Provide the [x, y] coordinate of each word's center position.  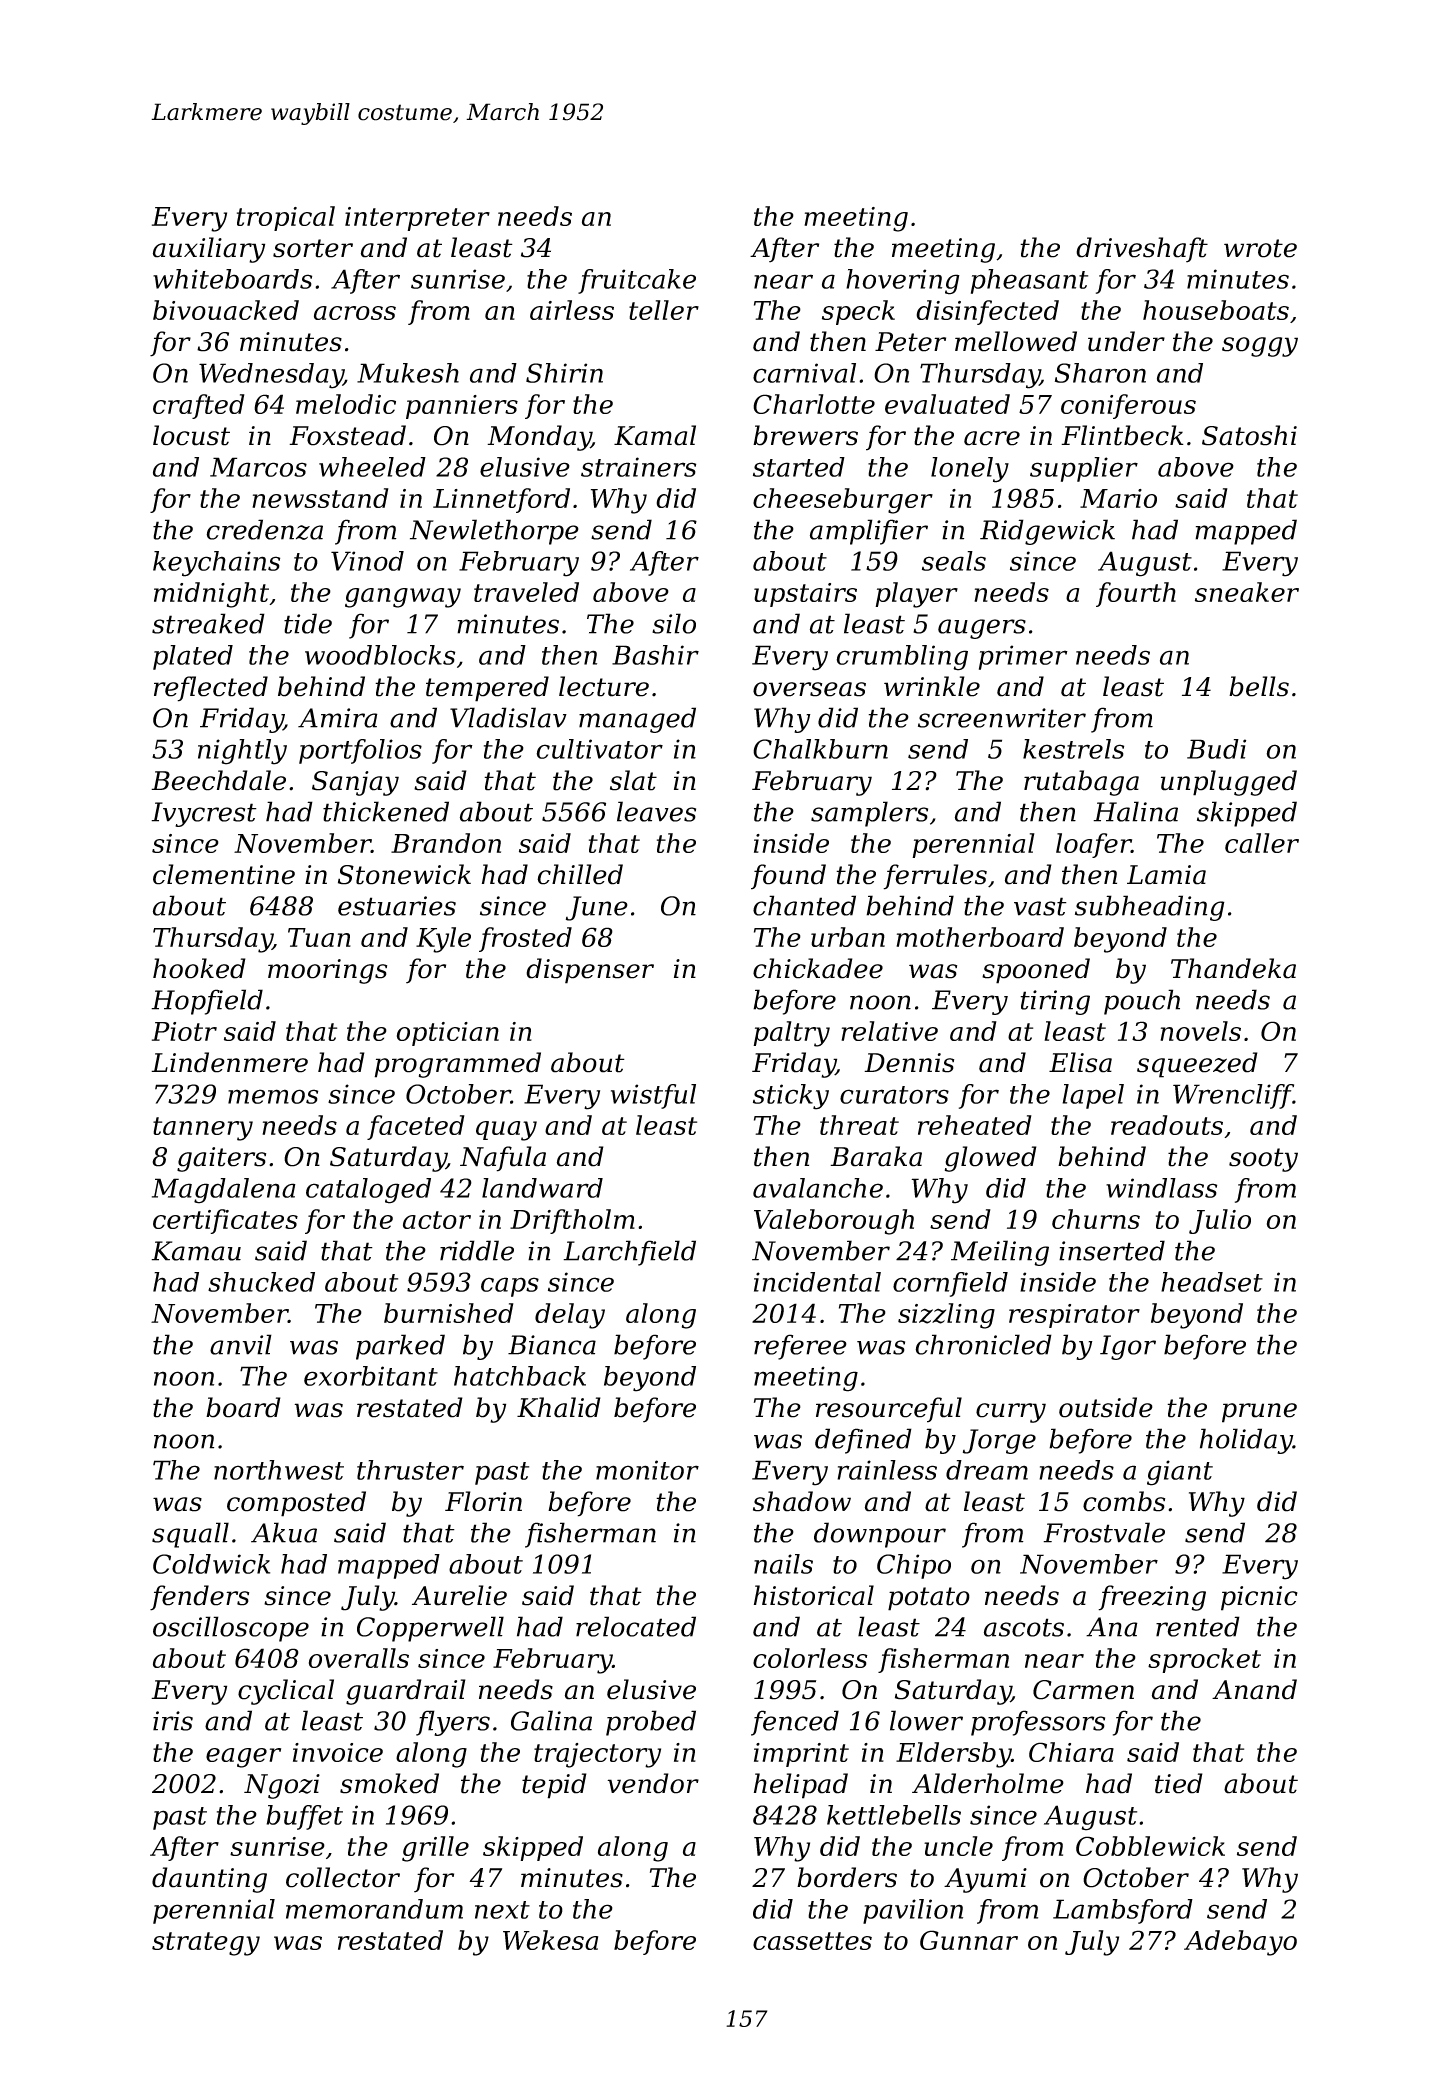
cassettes [812, 1941]
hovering [903, 282]
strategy [206, 1944]
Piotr [184, 1031]
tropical [286, 218]
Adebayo [1240, 1943]
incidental [817, 1282]
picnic [1259, 1598]
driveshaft [1142, 250]
